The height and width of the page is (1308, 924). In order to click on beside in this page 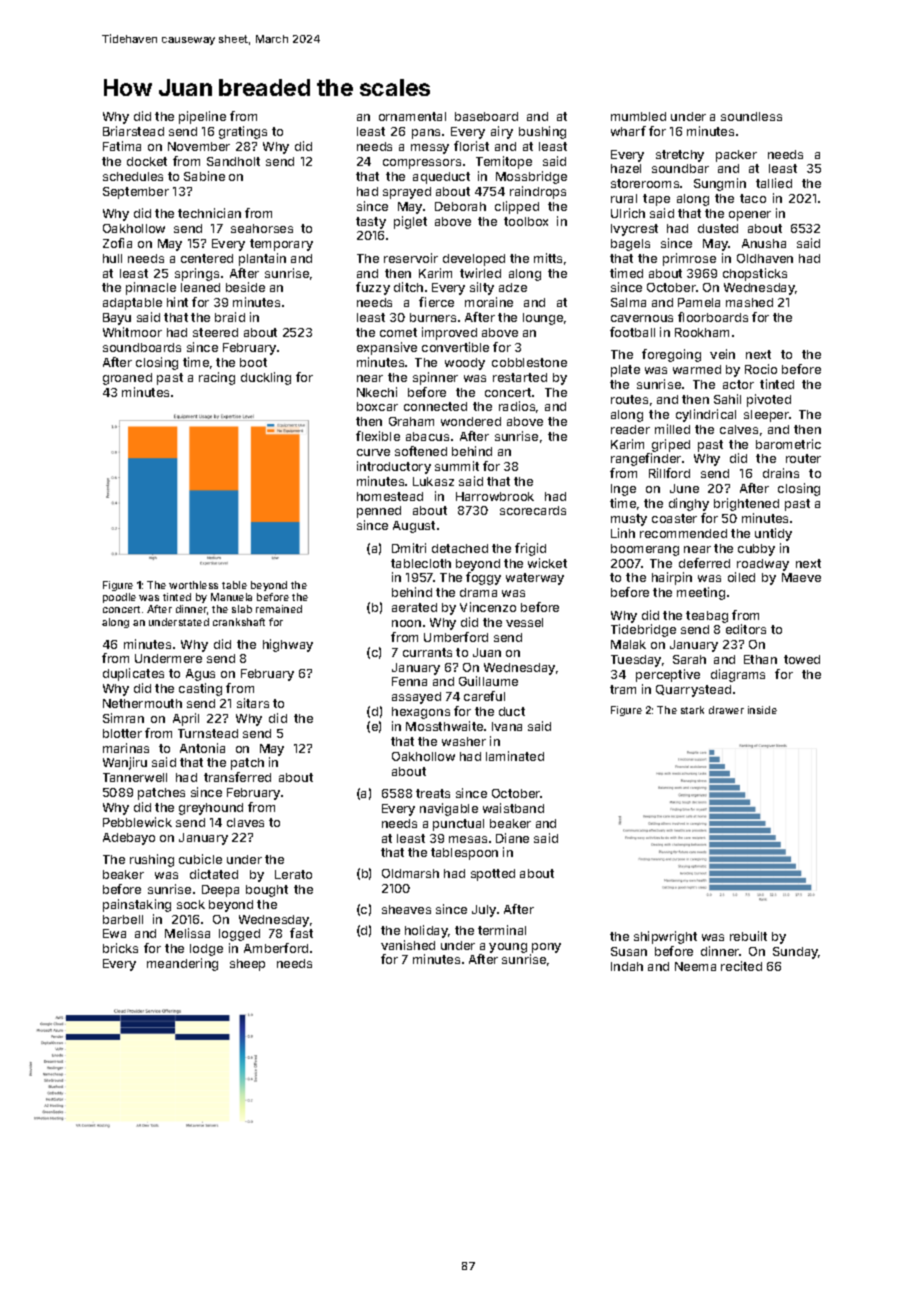, I will do `click(245, 287)`.
